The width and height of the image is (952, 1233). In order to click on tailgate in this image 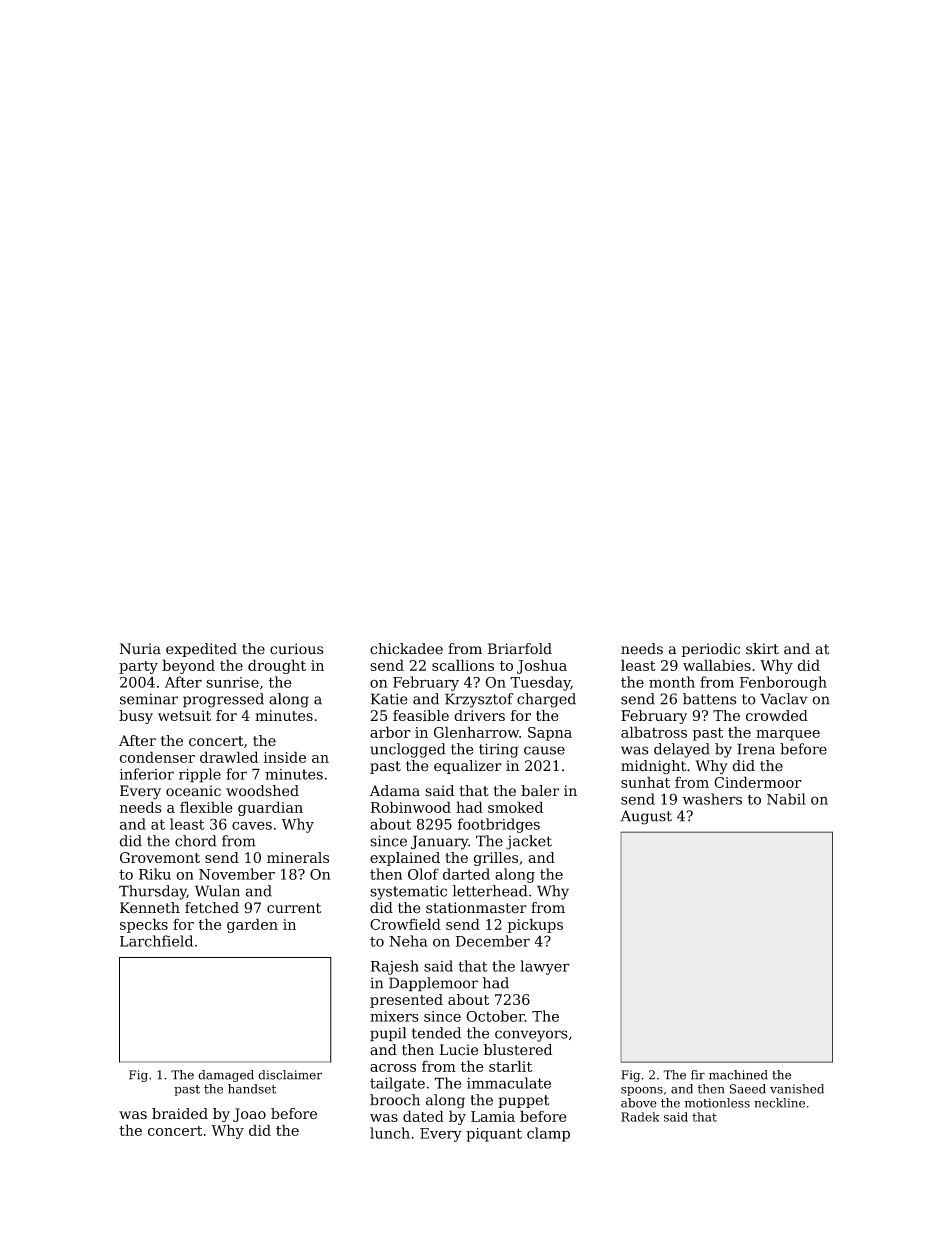, I will do `click(397, 1084)`.
